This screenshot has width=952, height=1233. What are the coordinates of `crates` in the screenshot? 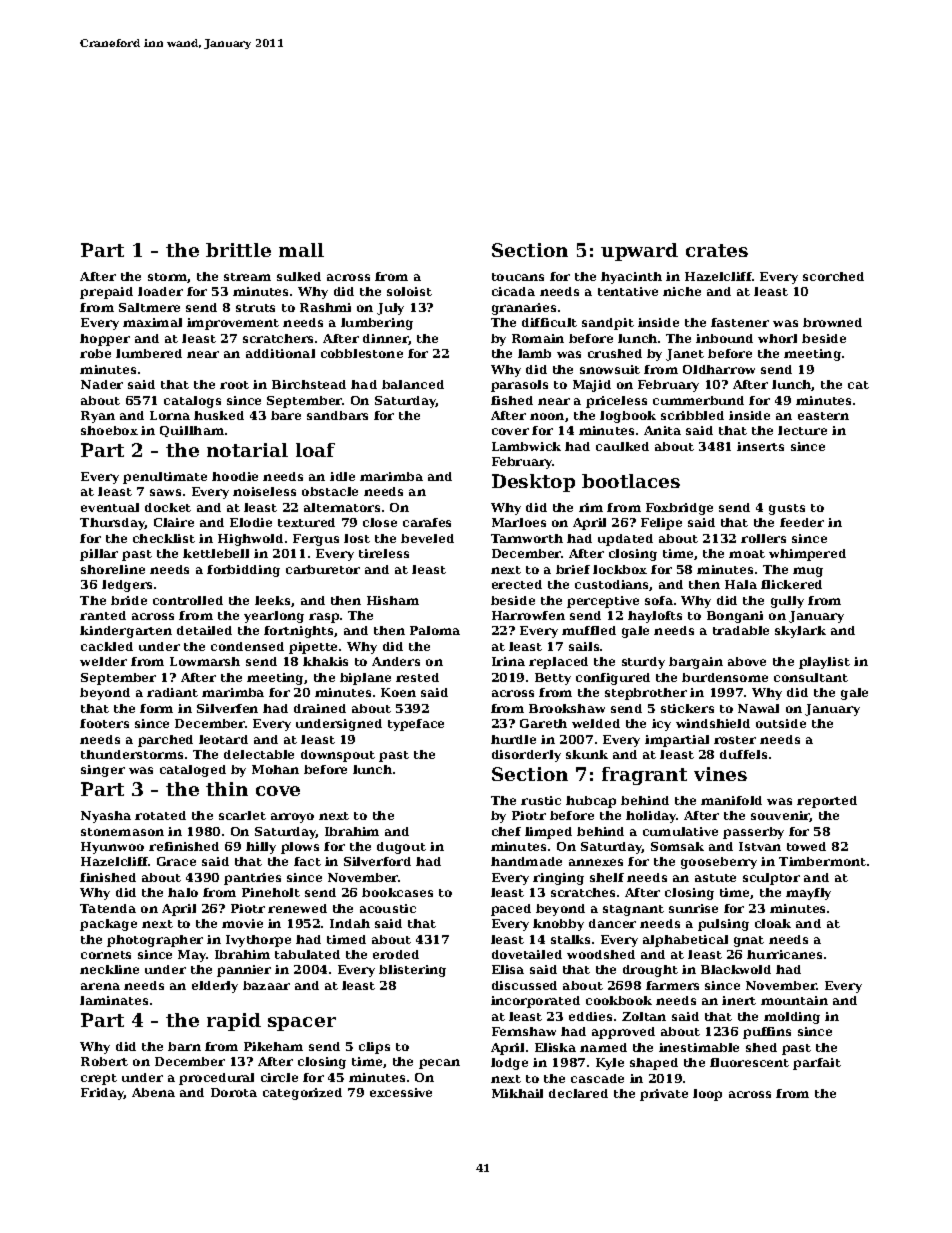 It's located at (717, 250).
